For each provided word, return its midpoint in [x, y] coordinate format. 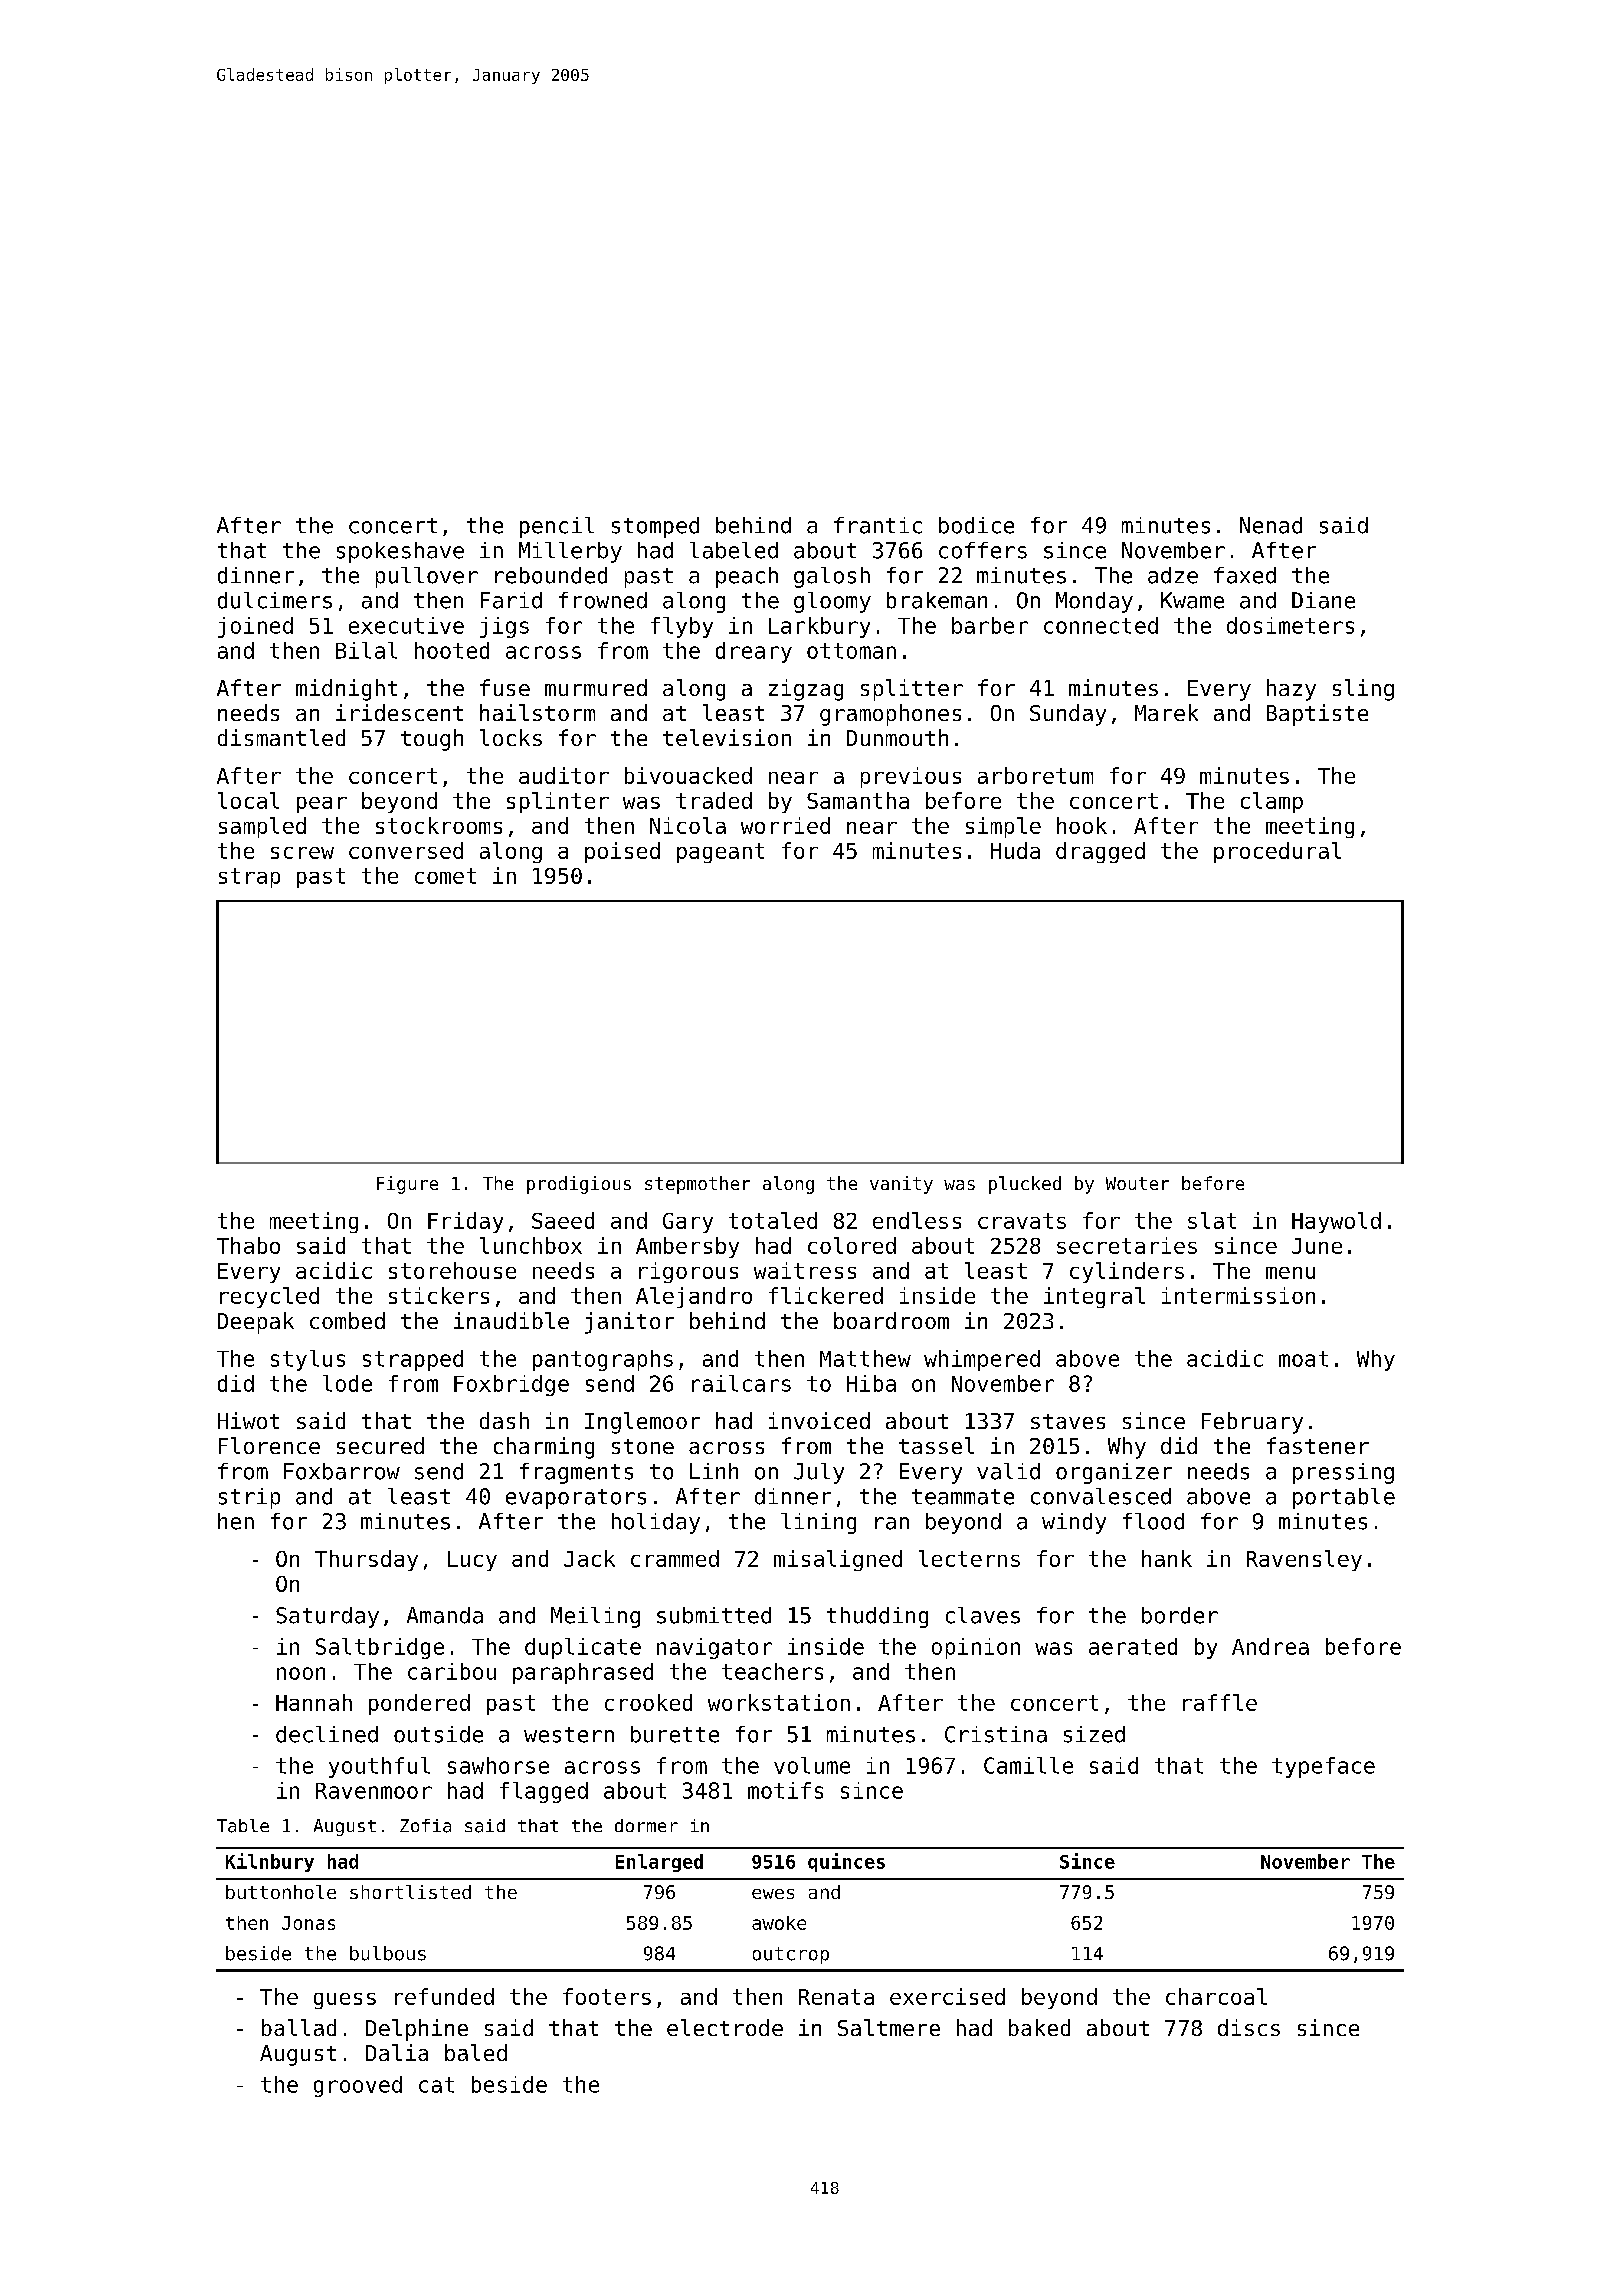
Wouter [1137, 1183]
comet [445, 876]
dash [504, 1420]
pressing [1343, 1473]
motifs [785, 1790]
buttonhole [281, 1892]
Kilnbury [270, 1862]
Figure [407, 1185]
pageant [720, 853]
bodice [976, 525]
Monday [1094, 602]
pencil [557, 527]
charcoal [1216, 1996]
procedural [1277, 852]
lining [818, 1523]
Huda [1015, 850]
